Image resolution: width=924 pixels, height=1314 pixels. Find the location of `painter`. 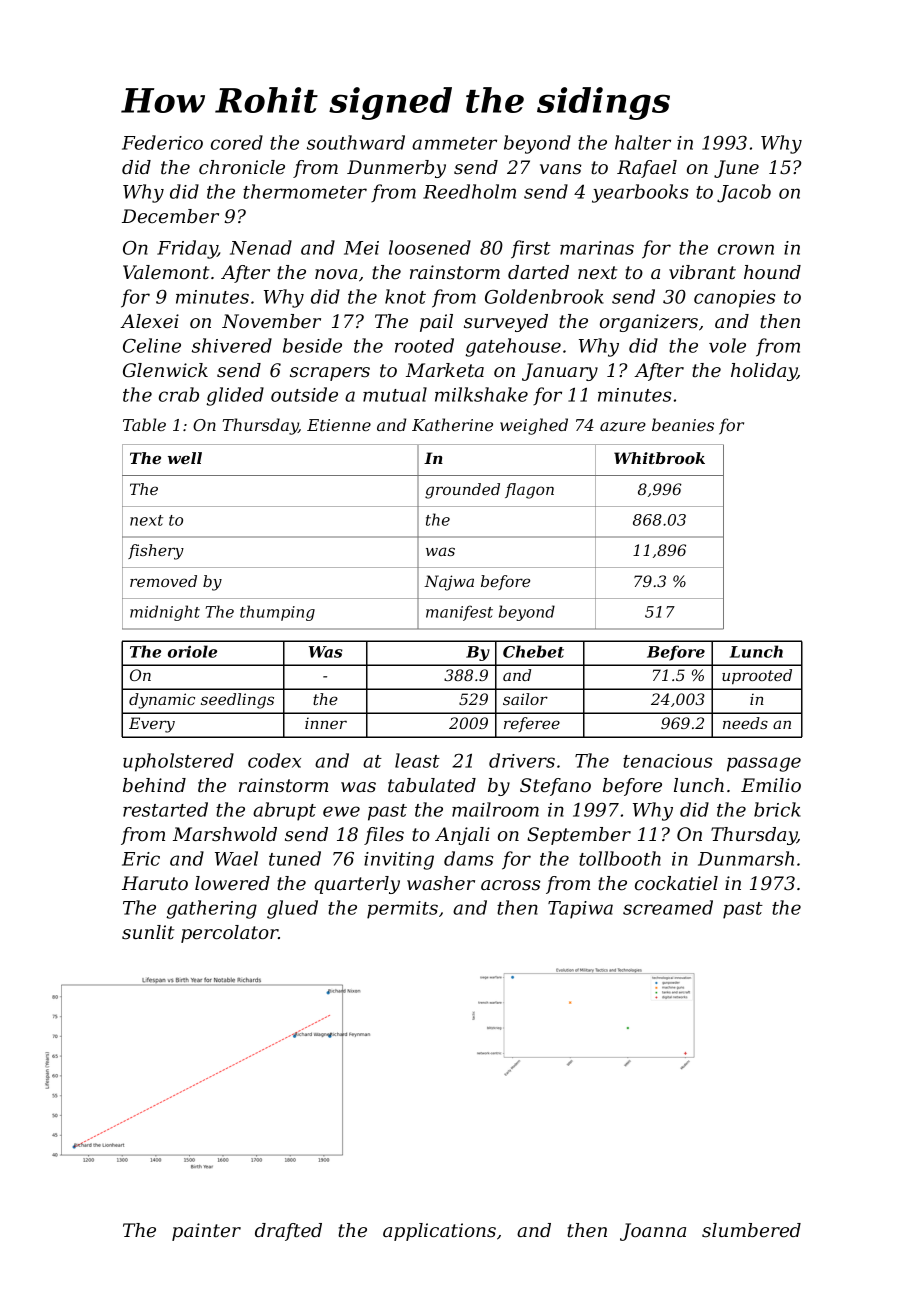

painter is located at coordinates (206, 1232).
